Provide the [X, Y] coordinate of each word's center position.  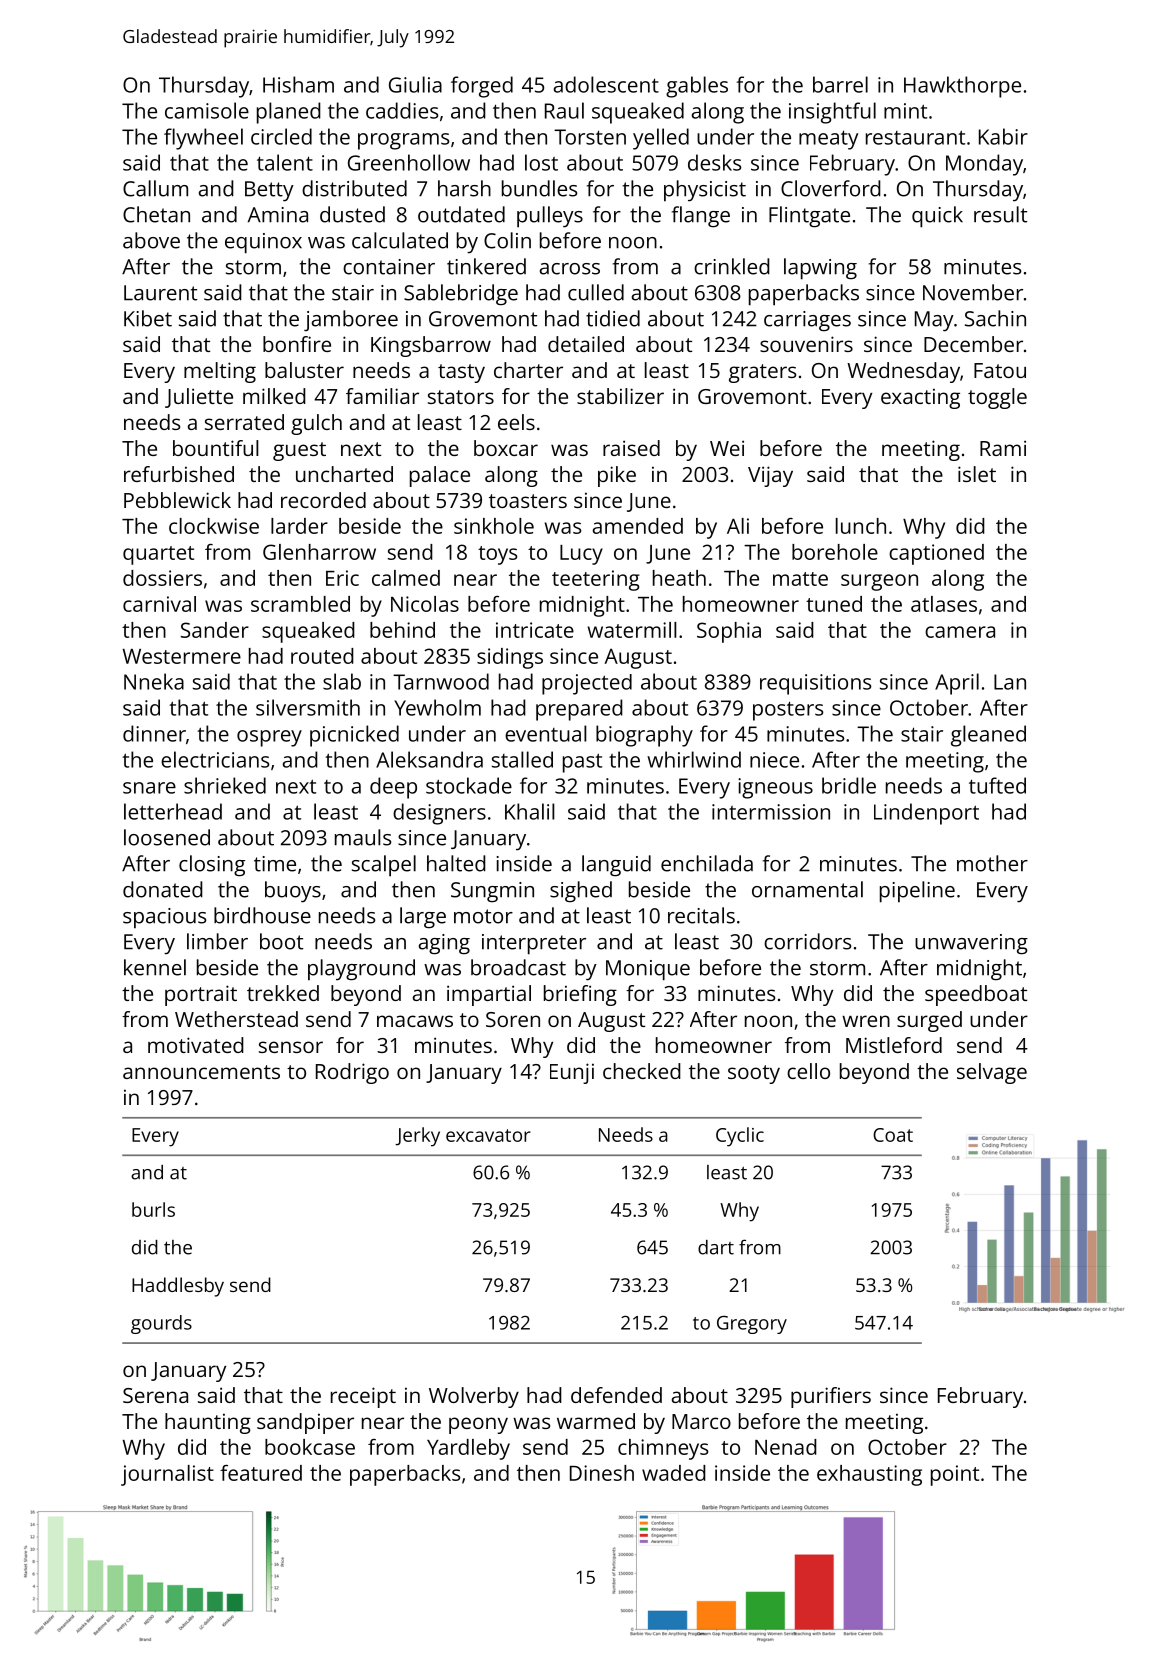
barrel [840, 84]
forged [482, 87]
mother [992, 863]
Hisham [298, 84]
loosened [167, 837]
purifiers [831, 1397]
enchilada [707, 863]
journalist [167, 1475]
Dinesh [602, 1473]
